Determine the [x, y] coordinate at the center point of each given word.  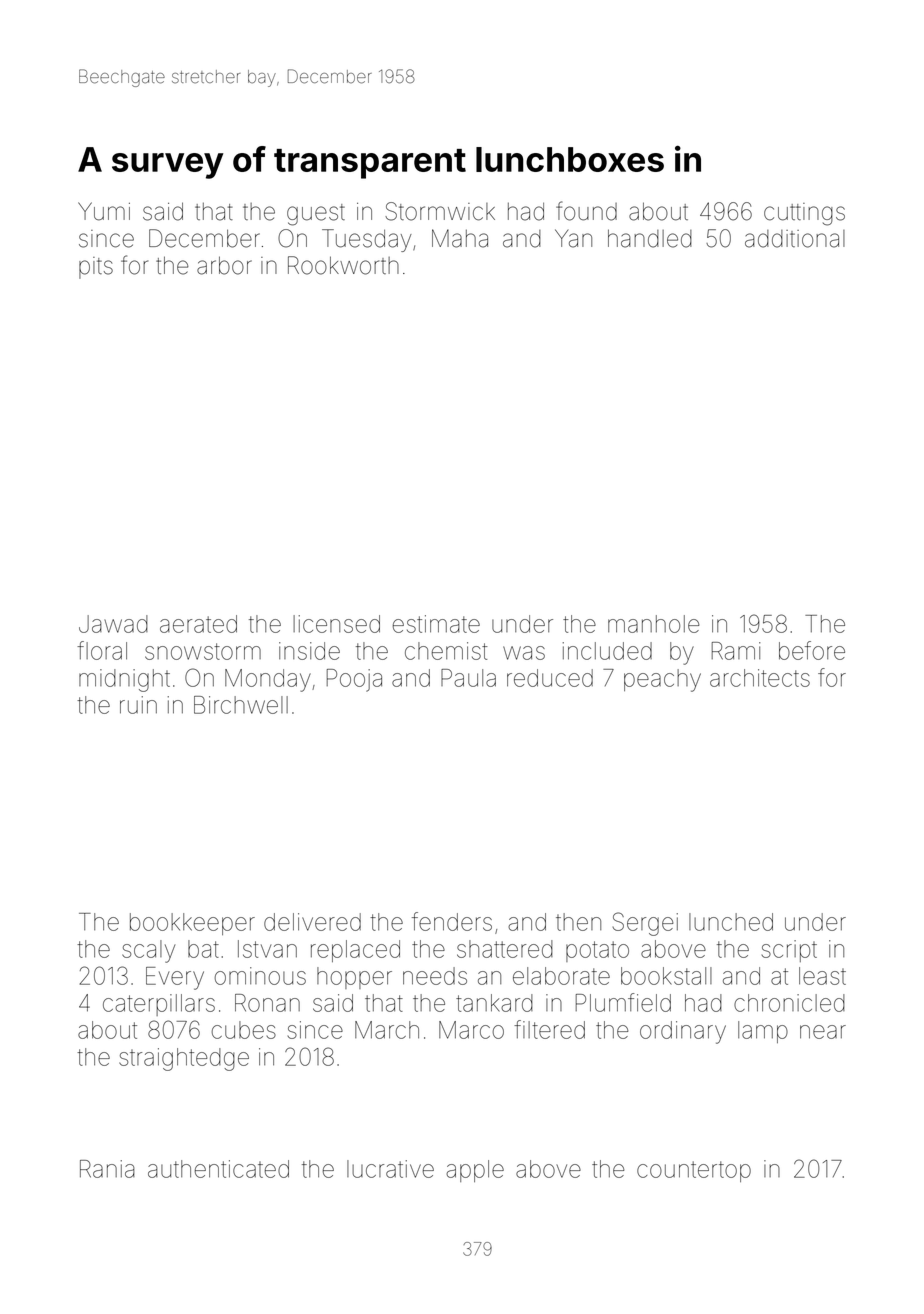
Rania [107, 1169]
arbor [224, 265]
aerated [198, 624]
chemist [446, 651]
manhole [653, 624]
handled [650, 238]
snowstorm [203, 651]
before [812, 650]
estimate [436, 624]
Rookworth [343, 265]
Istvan [267, 949]
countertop [694, 1171]
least [822, 976]
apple [475, 1171]
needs [435, 976]
